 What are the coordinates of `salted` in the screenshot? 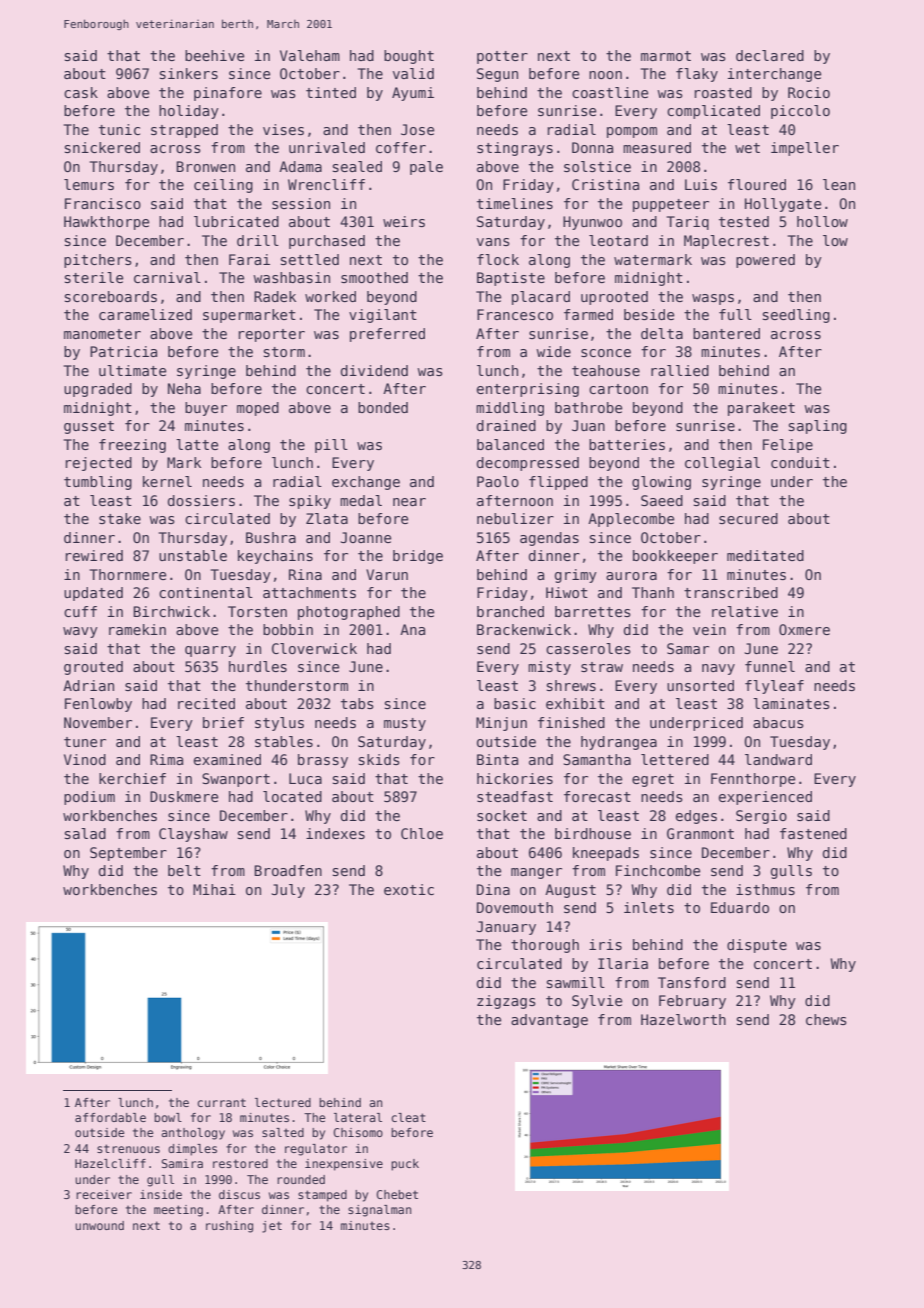 It's located at (283, 1132).
